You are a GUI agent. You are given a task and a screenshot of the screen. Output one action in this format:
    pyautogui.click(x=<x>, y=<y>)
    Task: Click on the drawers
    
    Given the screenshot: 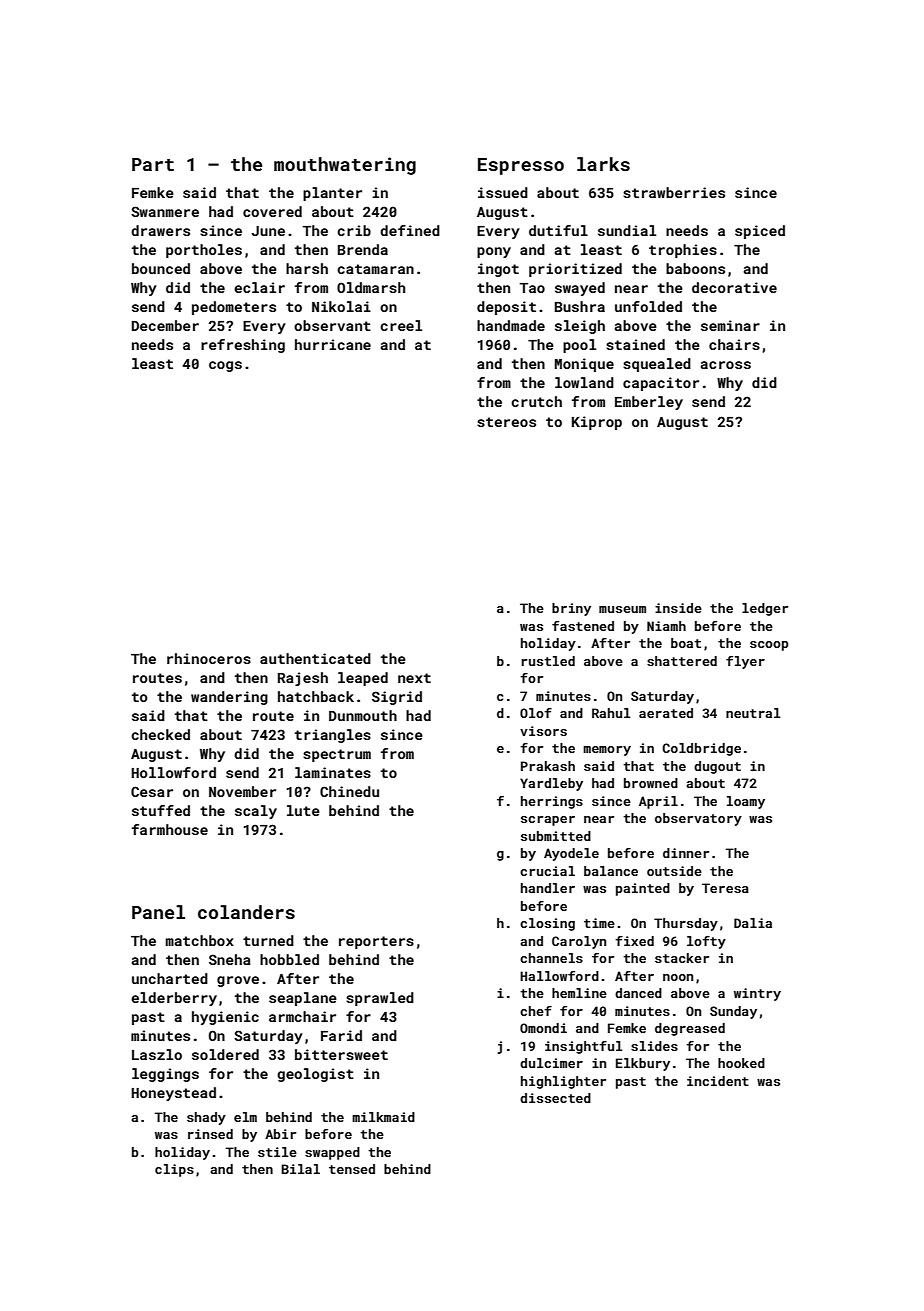 What is the action you would take?
    pyautogui.click(x=160, y=230)
